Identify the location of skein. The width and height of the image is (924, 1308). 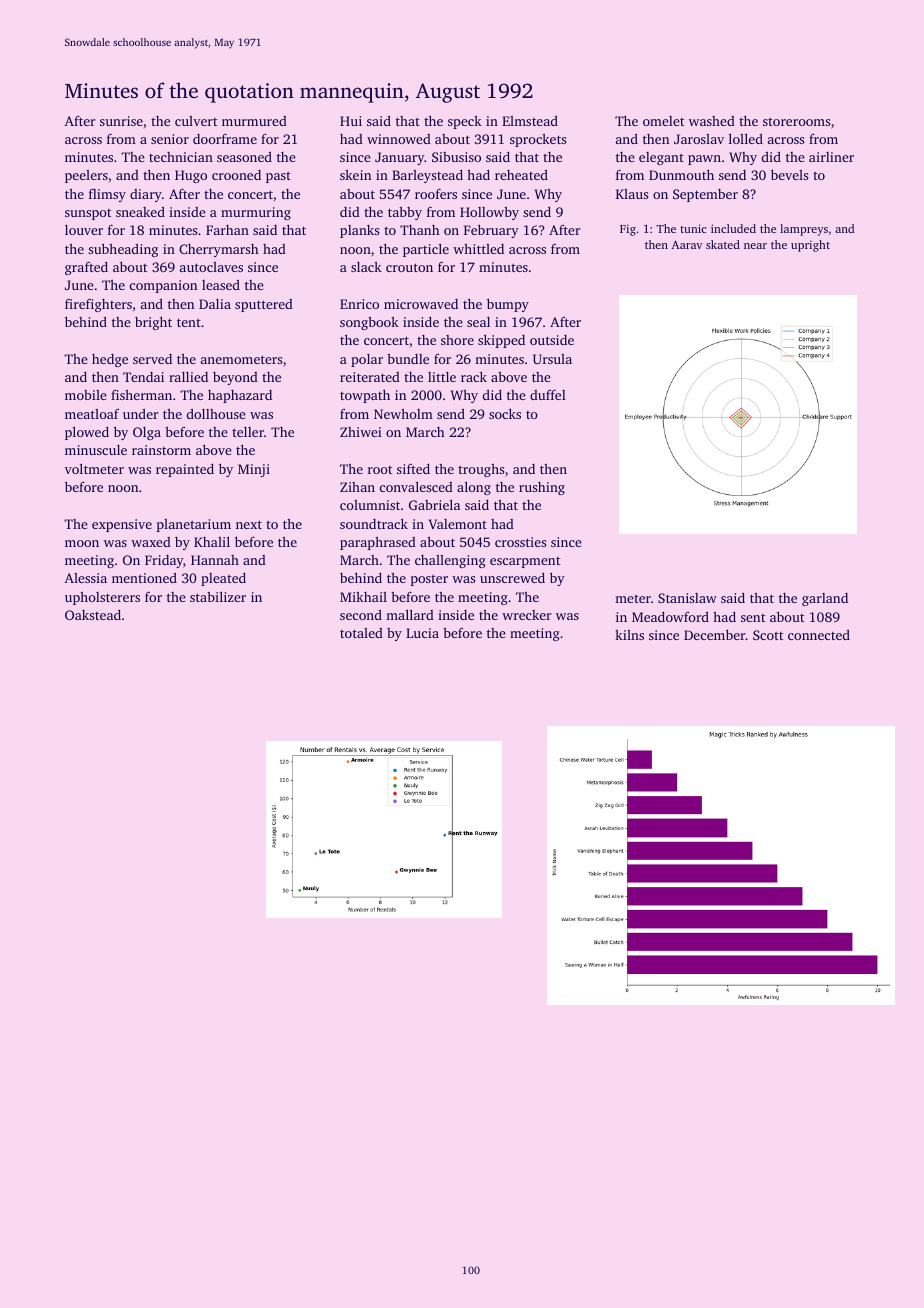
(355, 175).
